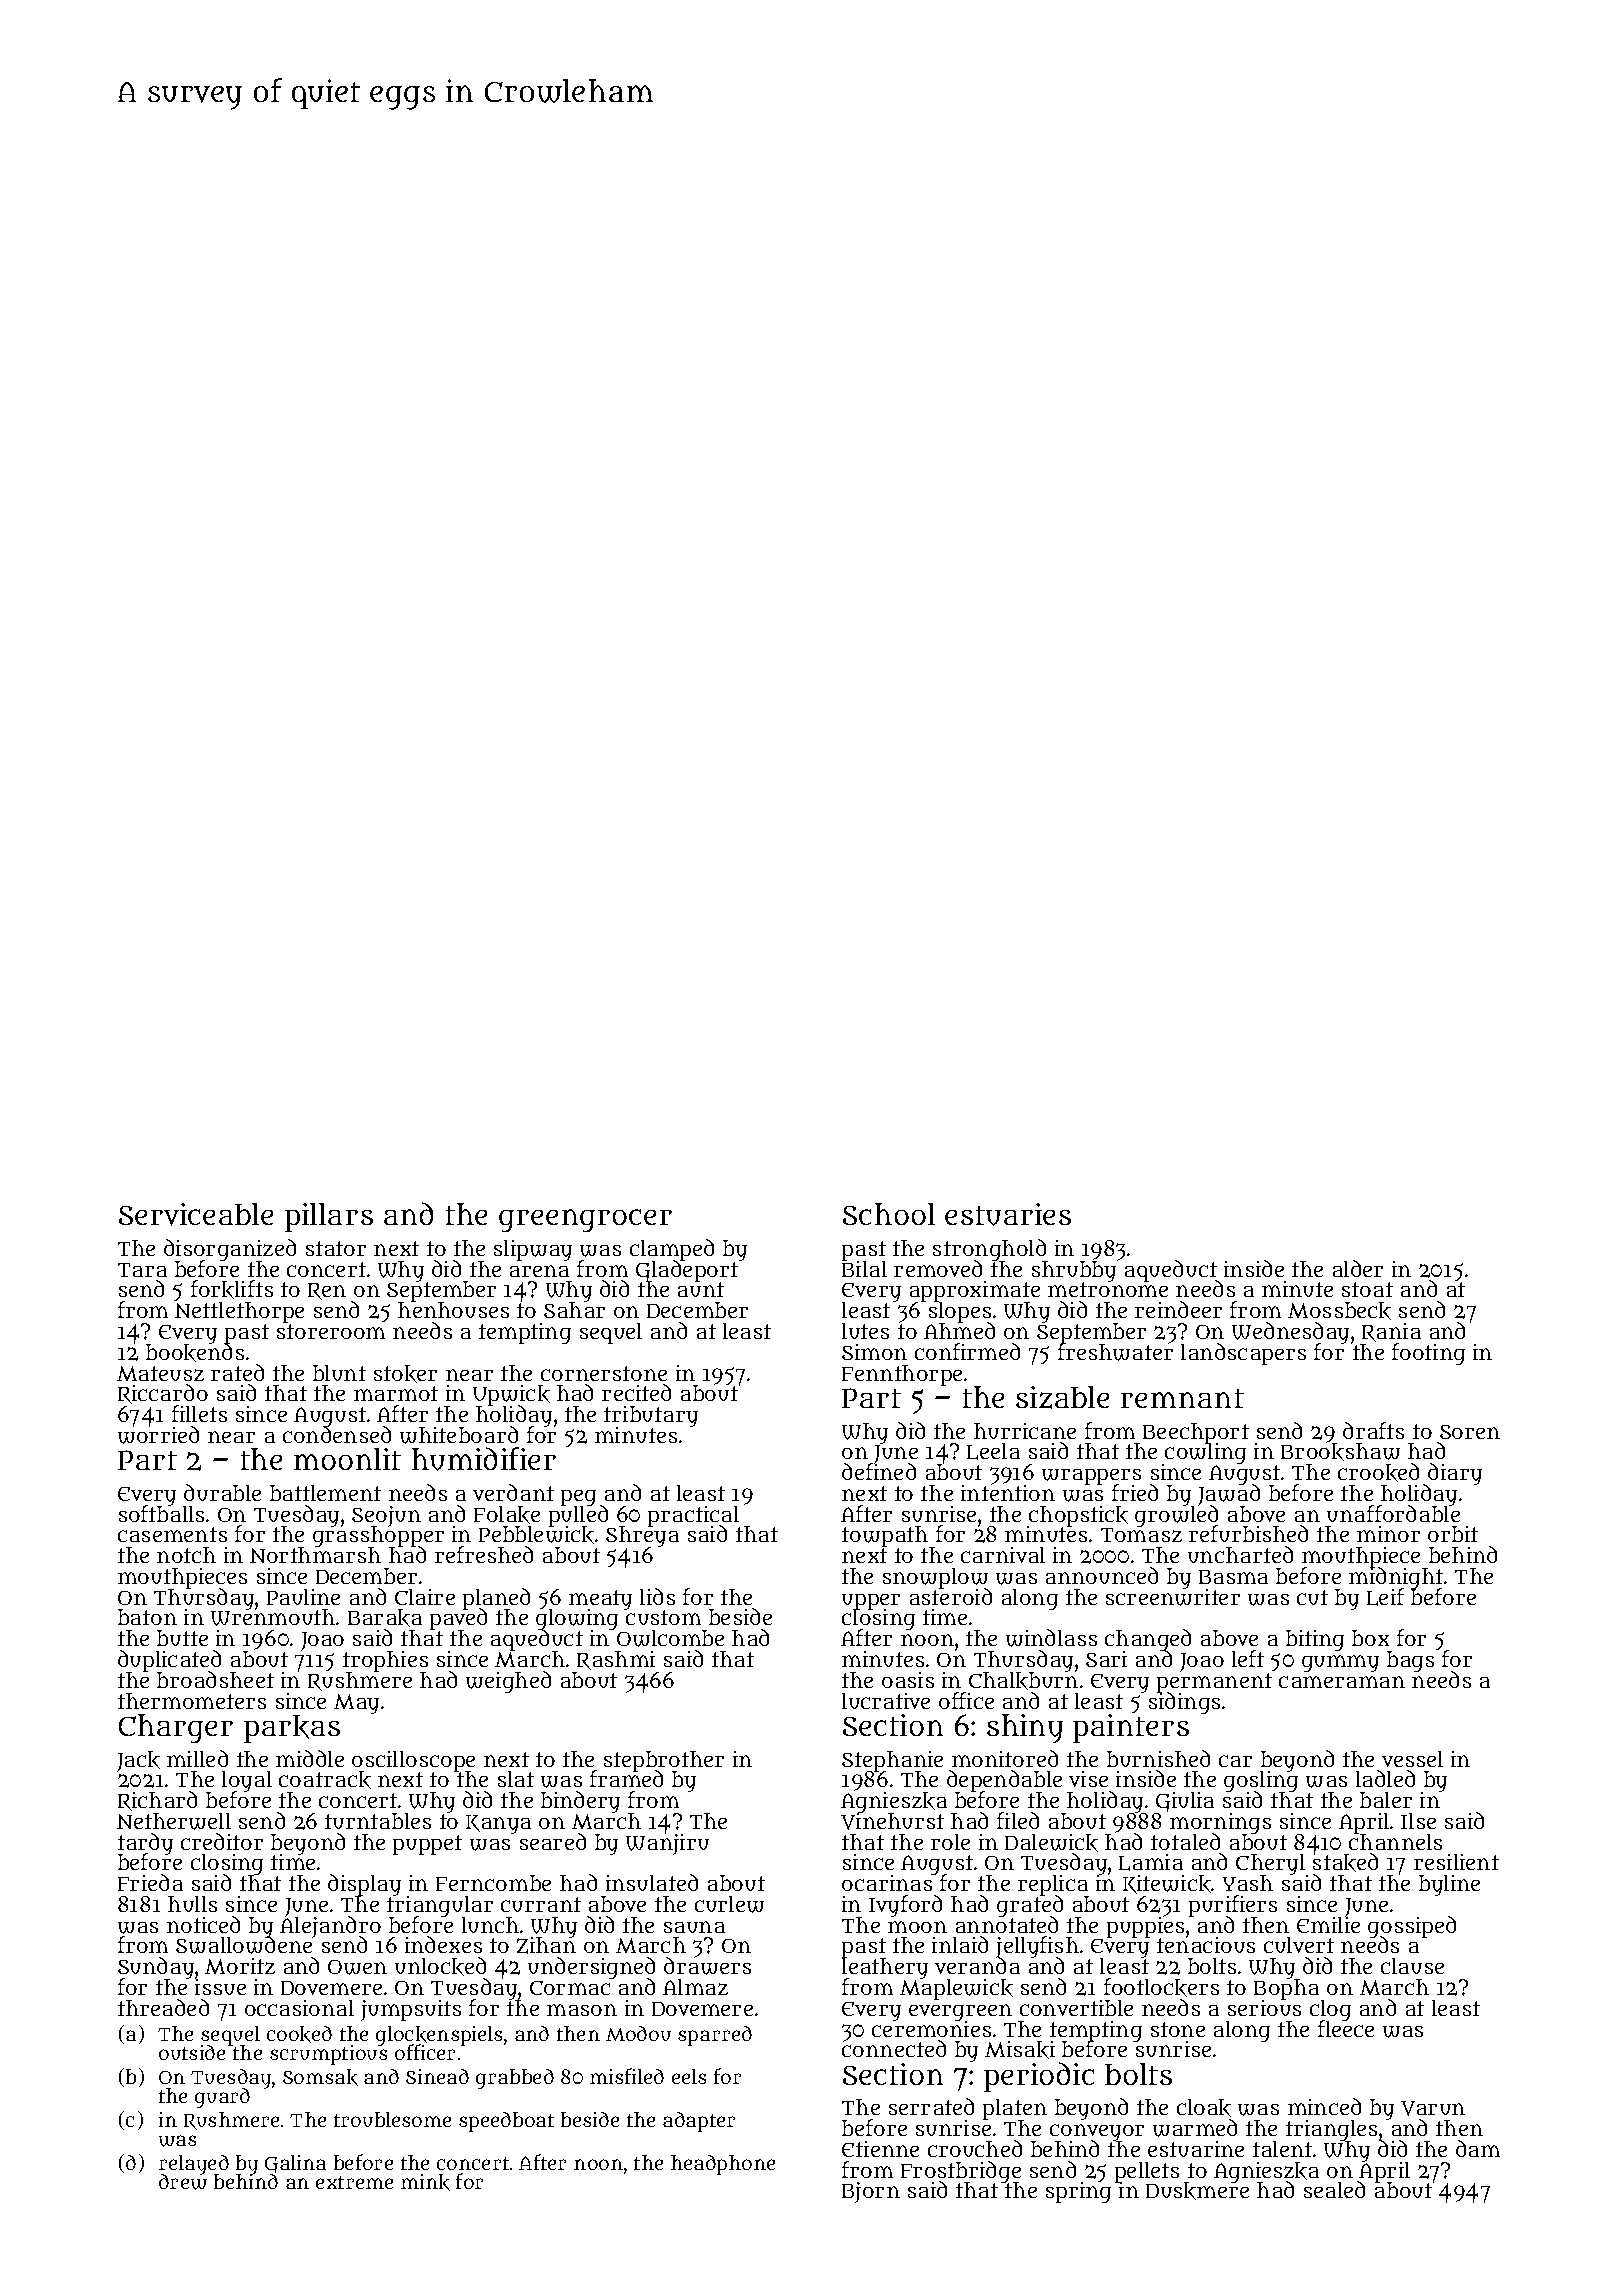  Describe the element at coordinates (871, 1602) in the page. I see `upper` at that location.
